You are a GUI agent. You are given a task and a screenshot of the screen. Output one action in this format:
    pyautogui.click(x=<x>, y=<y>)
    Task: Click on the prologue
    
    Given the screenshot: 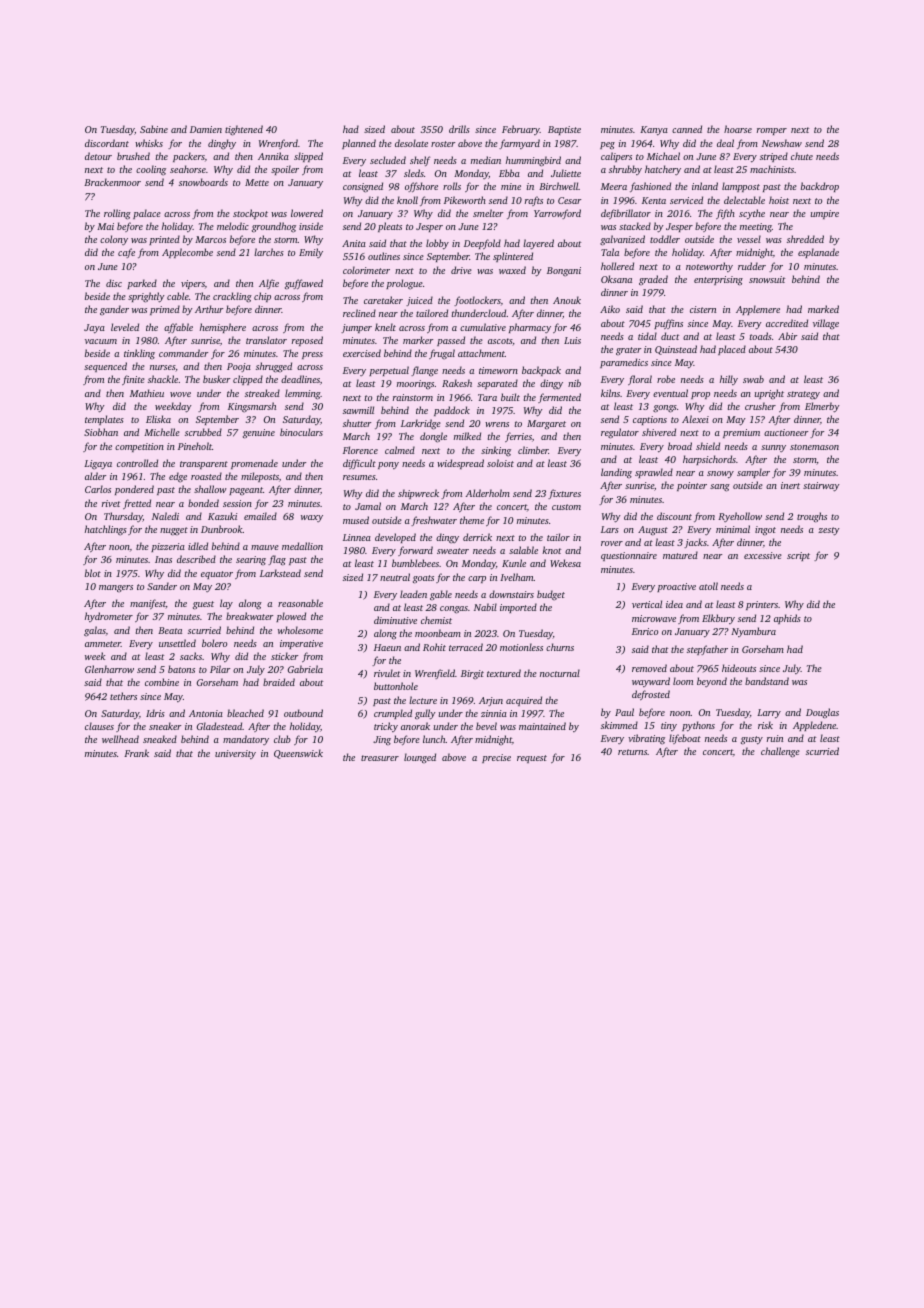 What is the action you would take?
    pyautogui.click(x=404, y=284)
